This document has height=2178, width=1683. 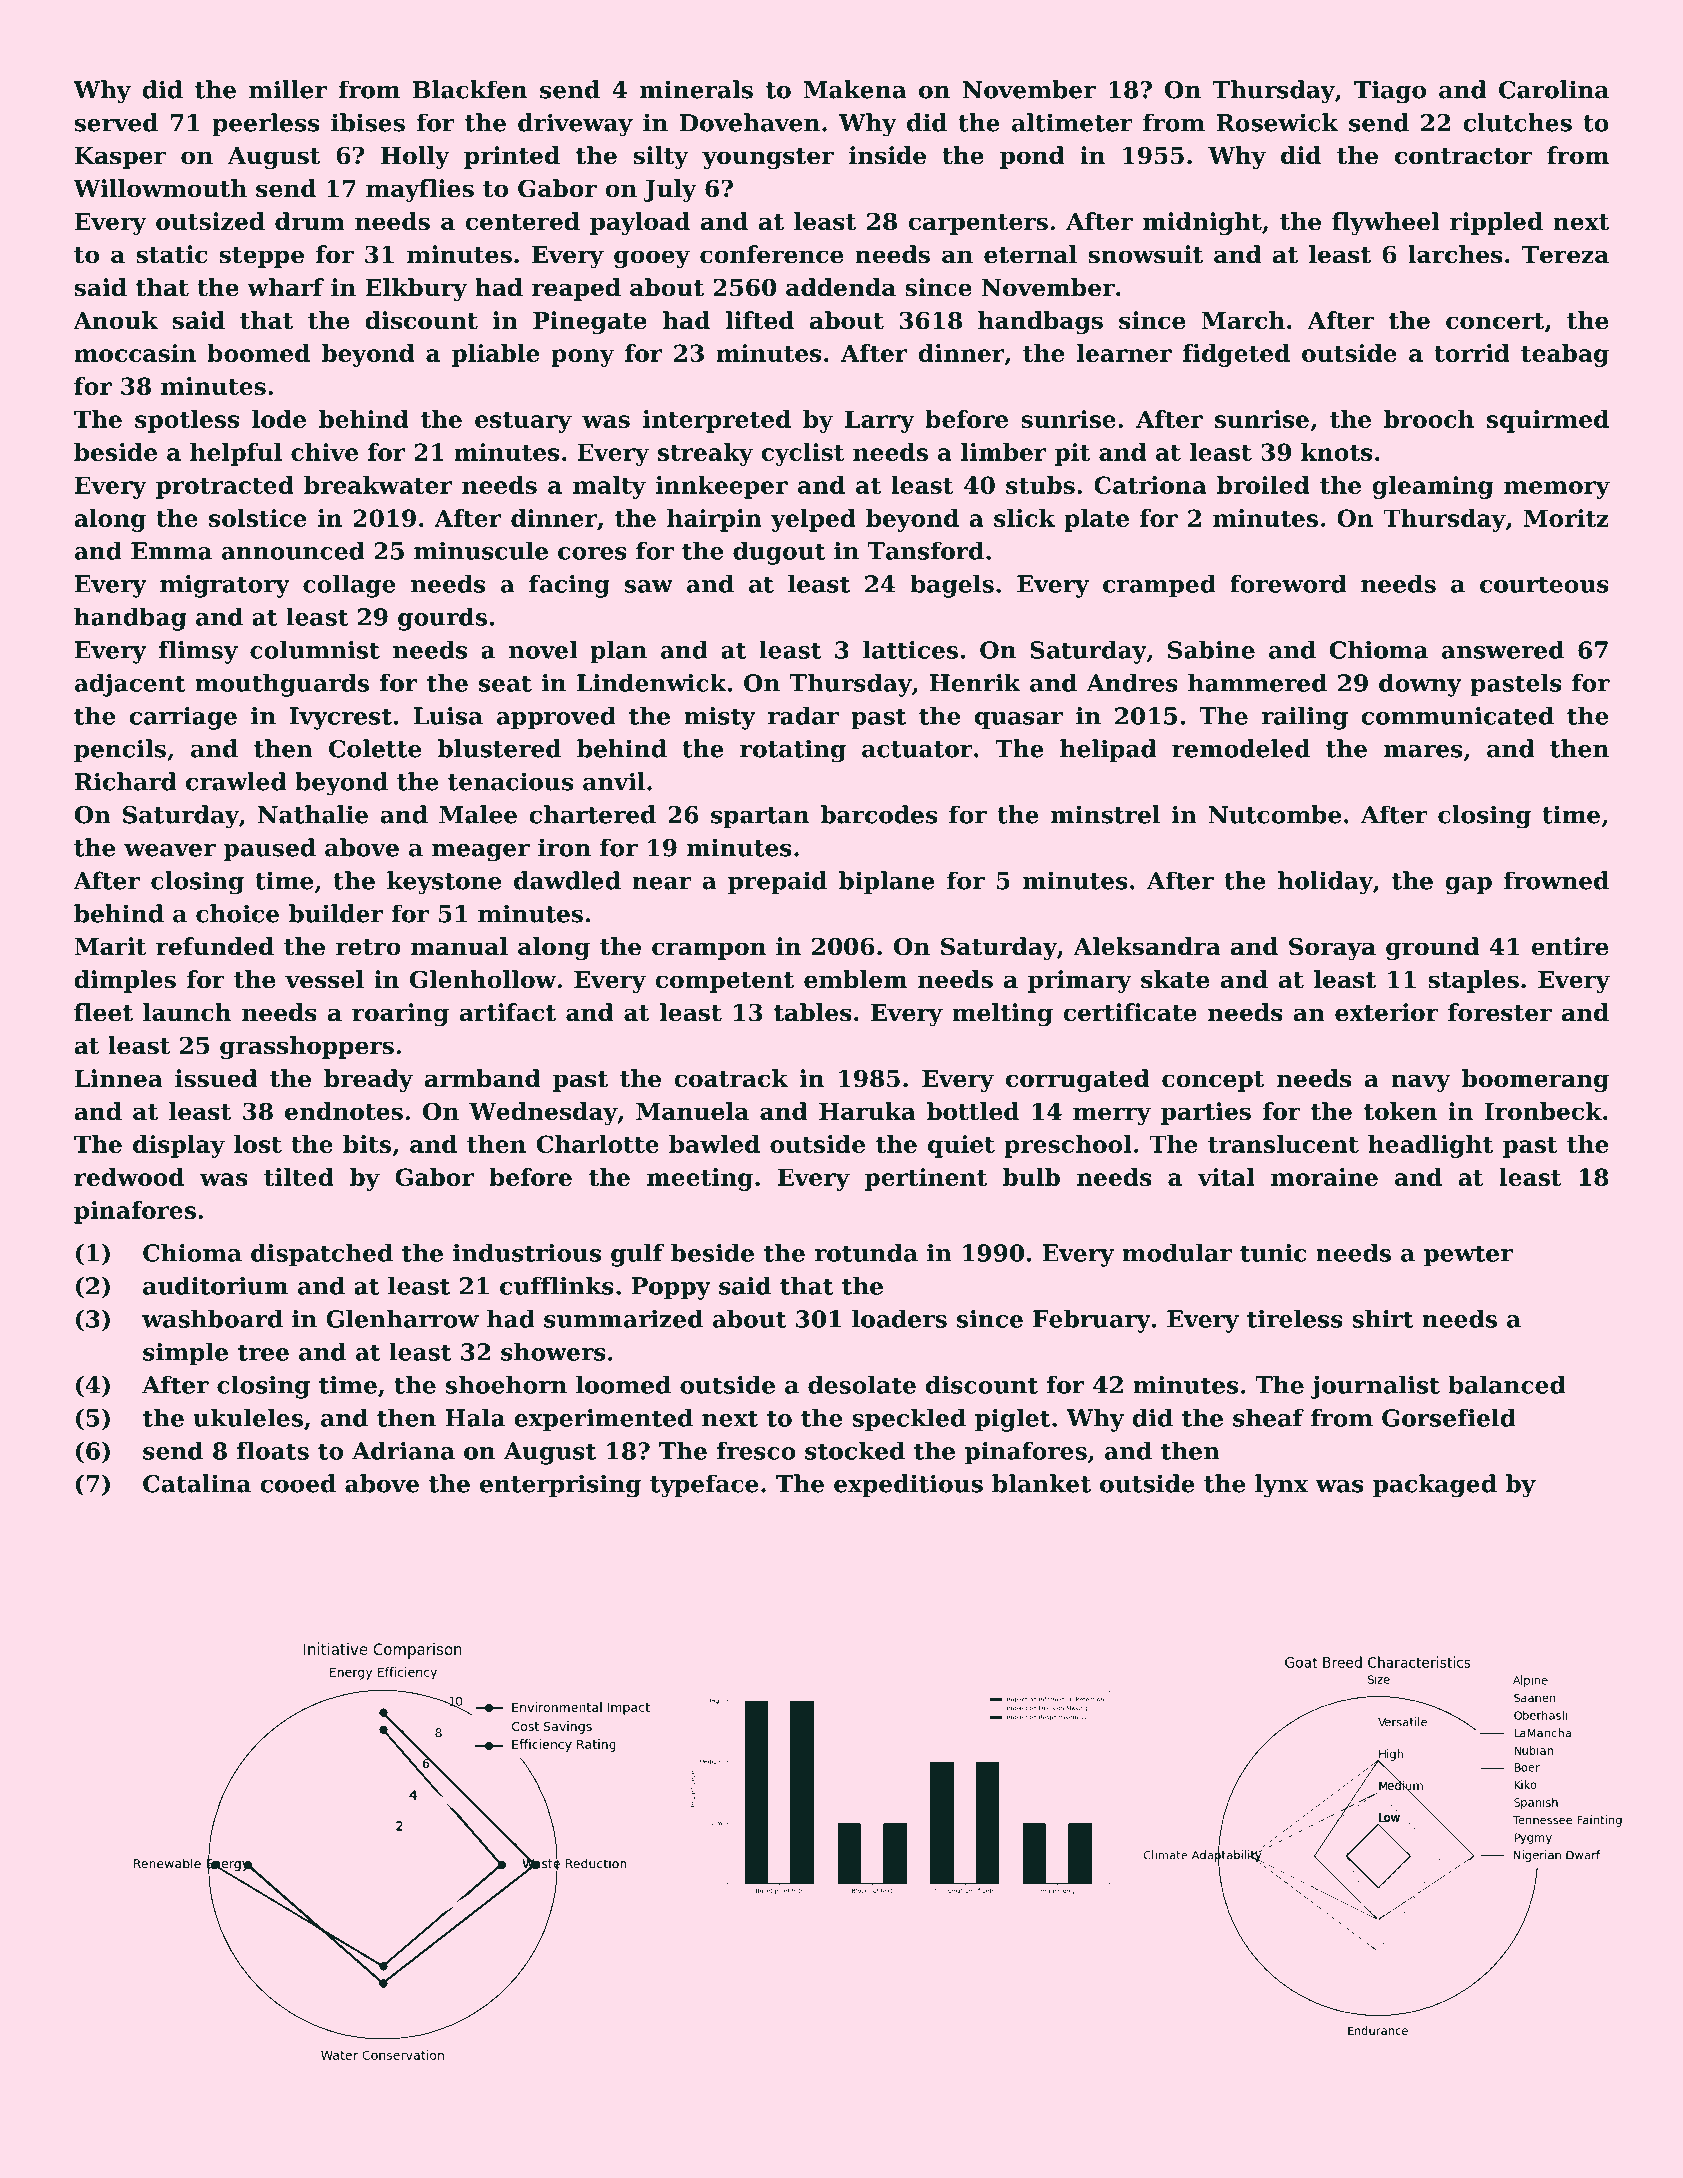 I want to click on pewter, so click(x=1468, y=1256).
